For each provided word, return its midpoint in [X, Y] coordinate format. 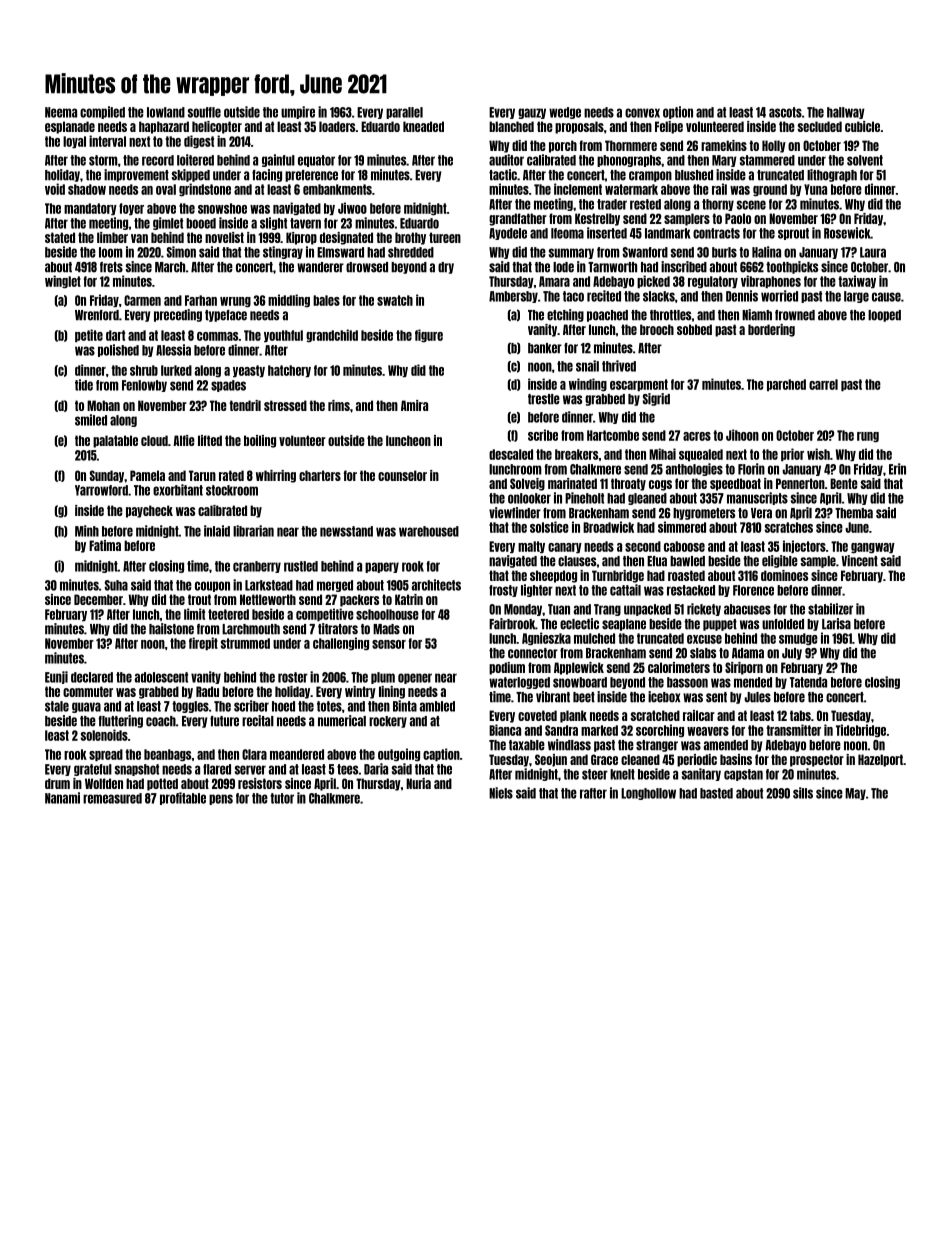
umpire [298, 112]
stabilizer [830, 609]
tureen [445, 237]
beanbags [167, 755]
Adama [748, 653]
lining [392, 692]
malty [531, 547]
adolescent [161, 677]
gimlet [168, 223]
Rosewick [847, 233]
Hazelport [880, 760]
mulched [594, 638]
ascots [785, 112]
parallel [404, 113]
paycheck [149, 511]
